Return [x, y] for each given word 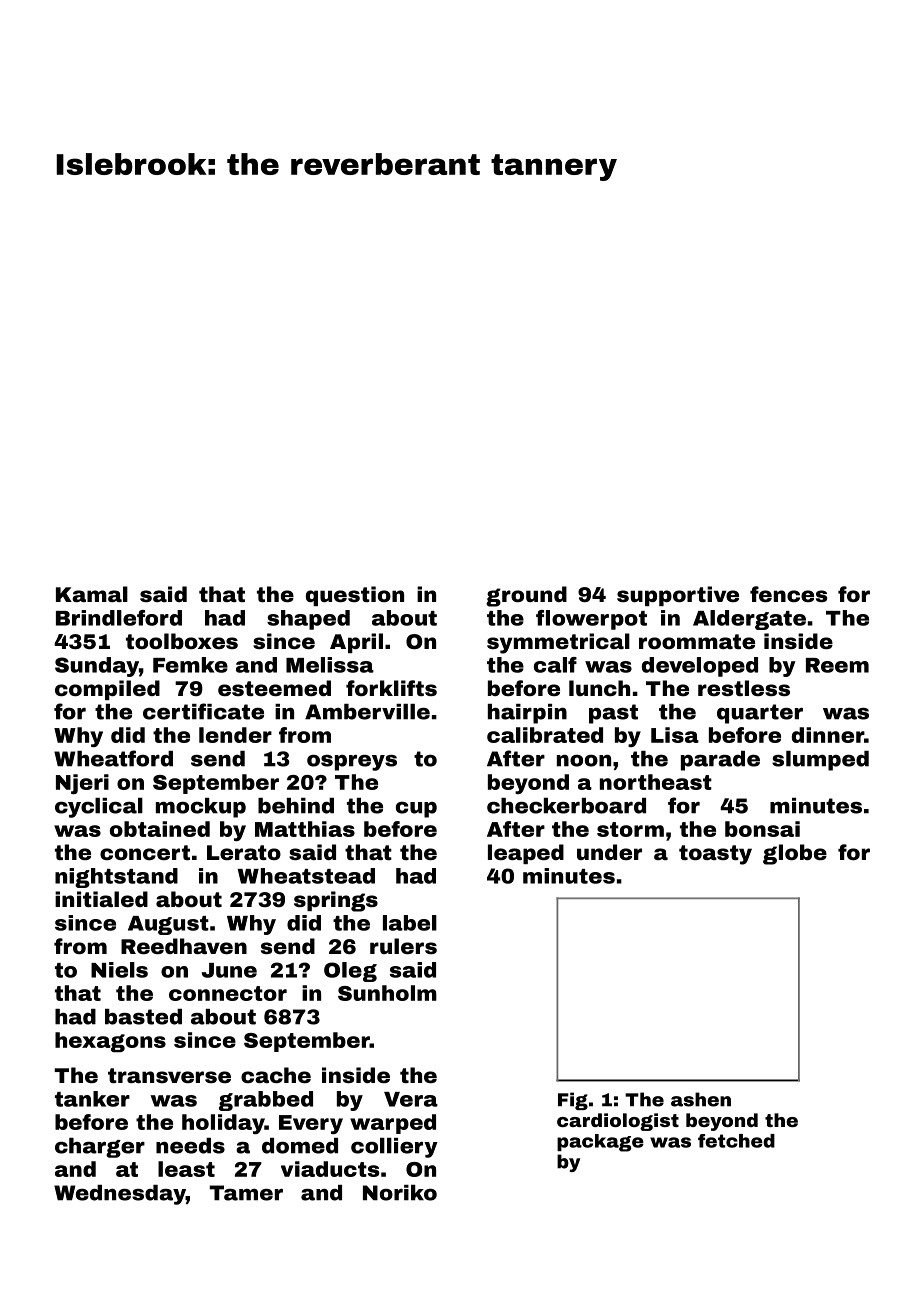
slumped [820, 761]
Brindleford [119, 618]
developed [700, 667]
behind [296, 806]
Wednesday [120, 1195]
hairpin [527, 714]
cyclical [99, 808]
